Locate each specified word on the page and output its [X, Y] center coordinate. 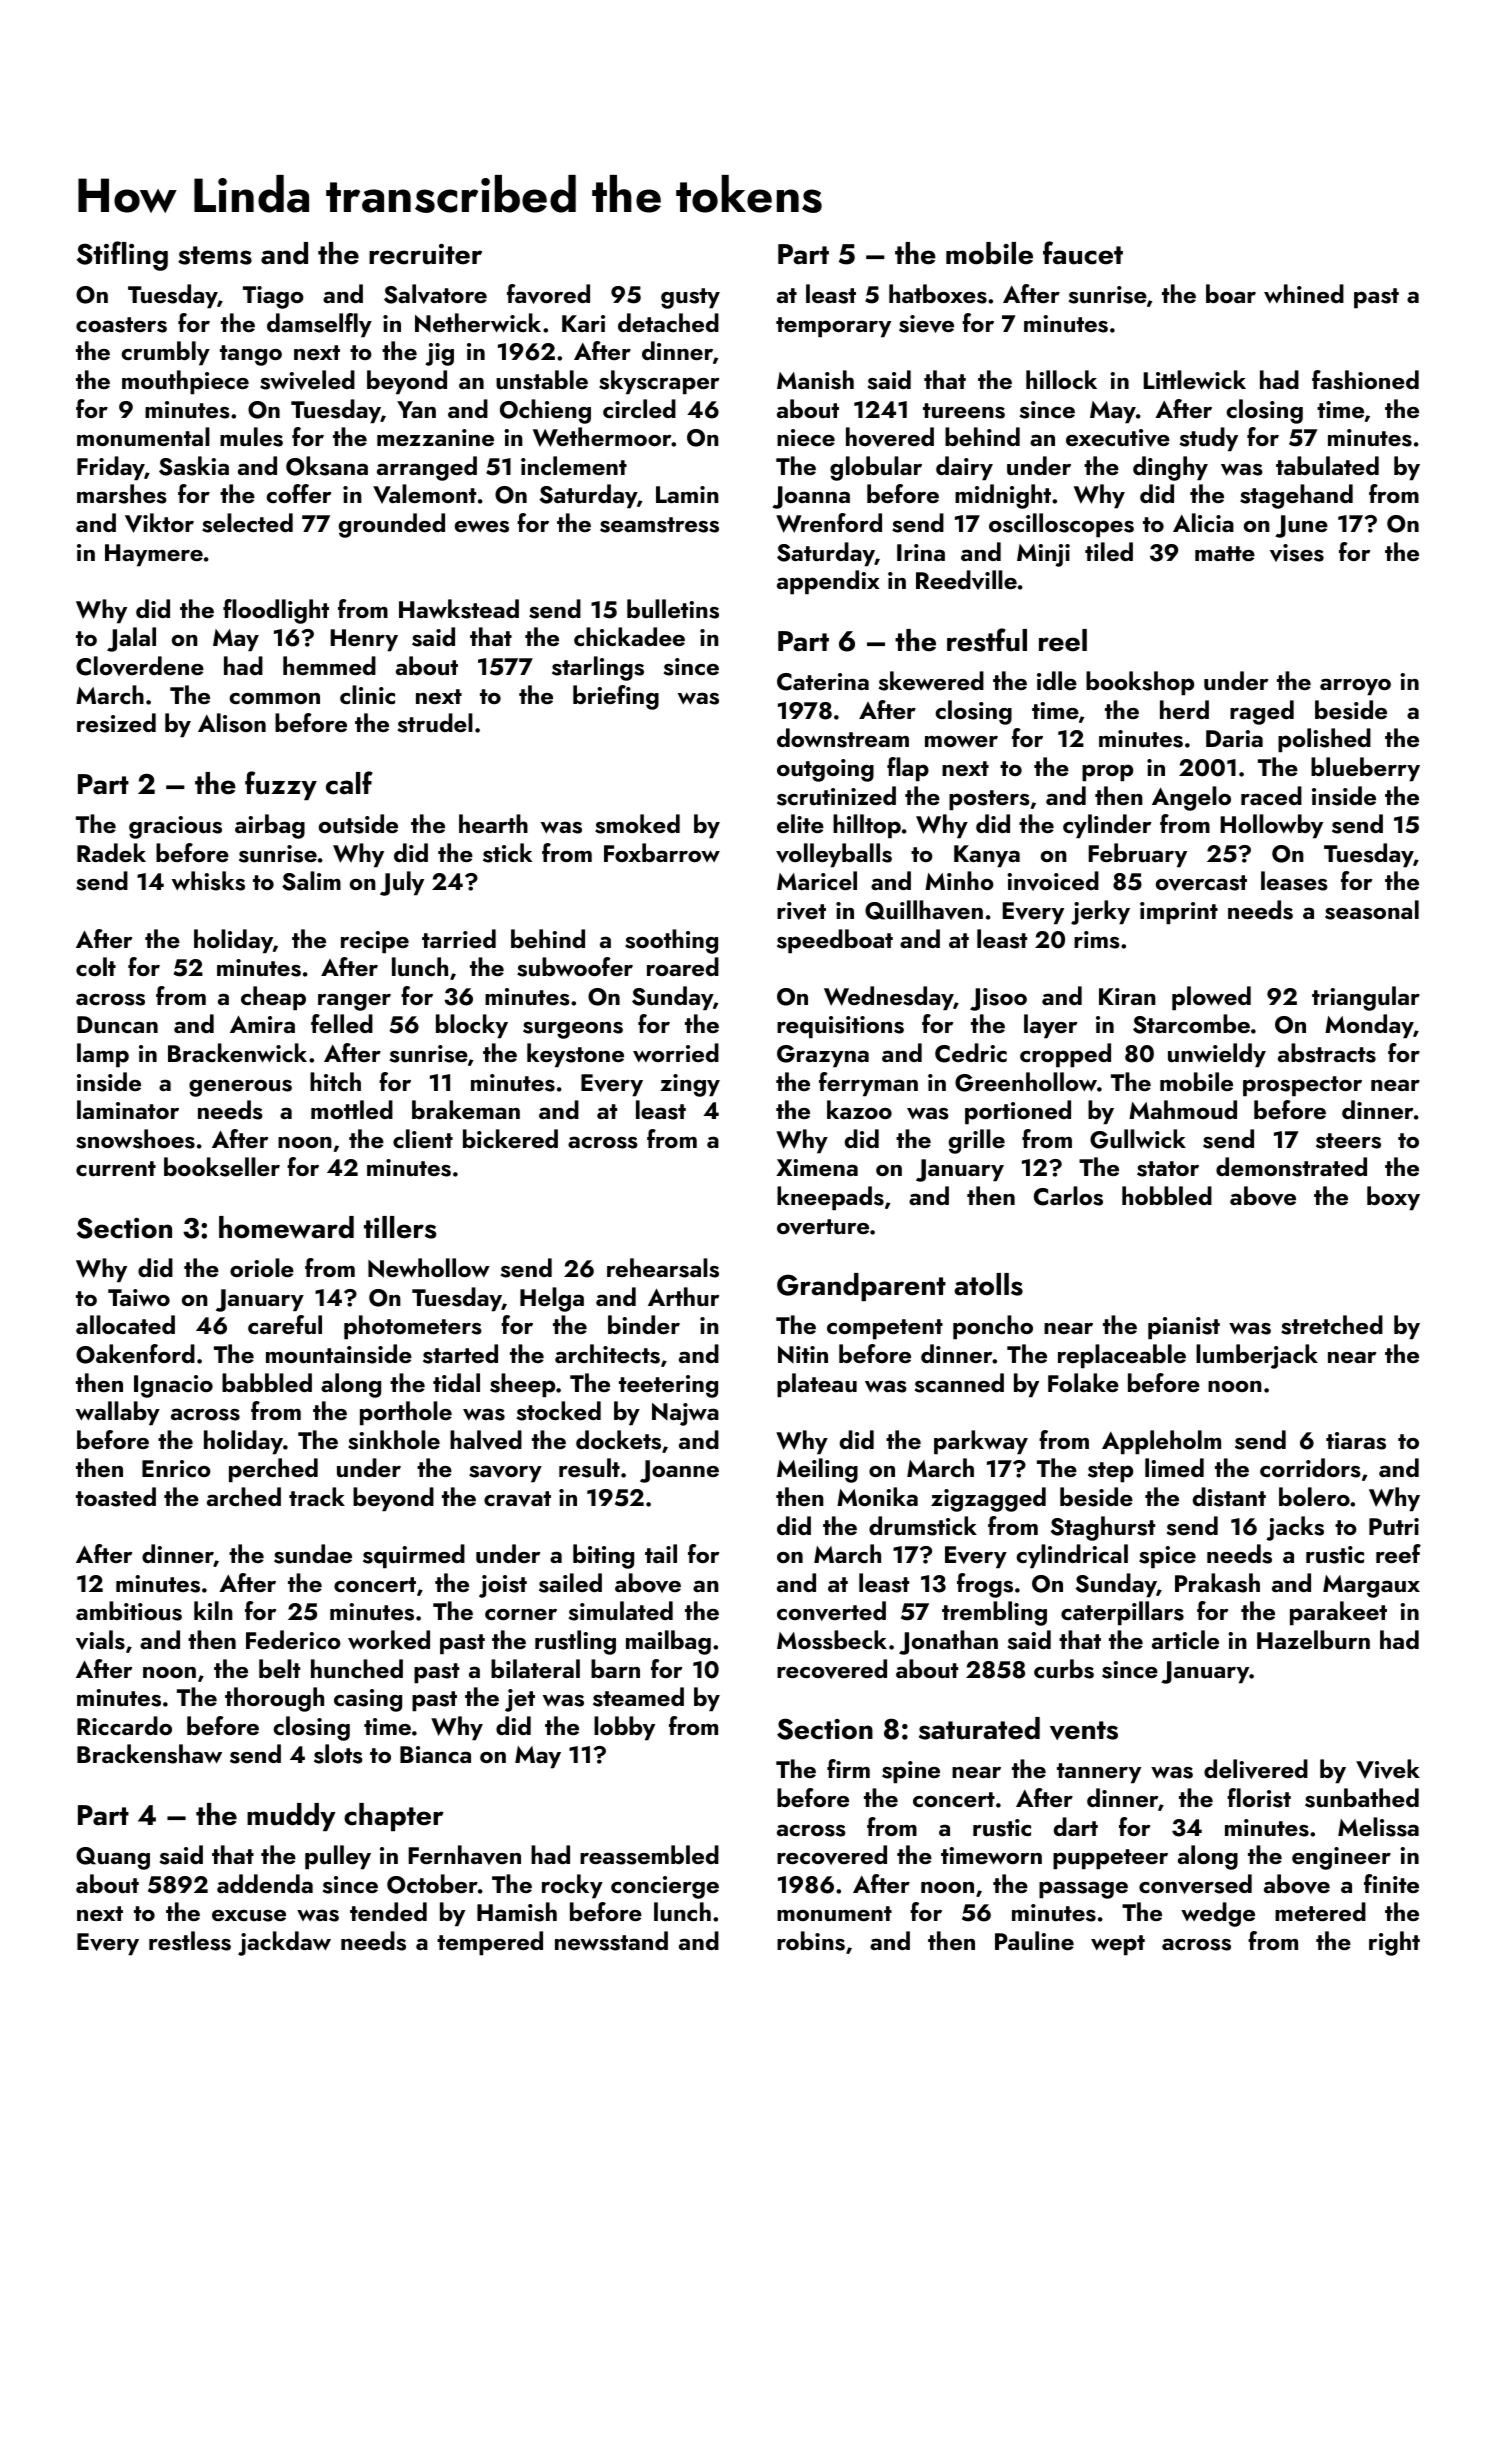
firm [848, 1768]
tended [388, 1911]
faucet [1083, 253]
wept [1118, 1945]
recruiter [425, 254]
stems [215, 255]
